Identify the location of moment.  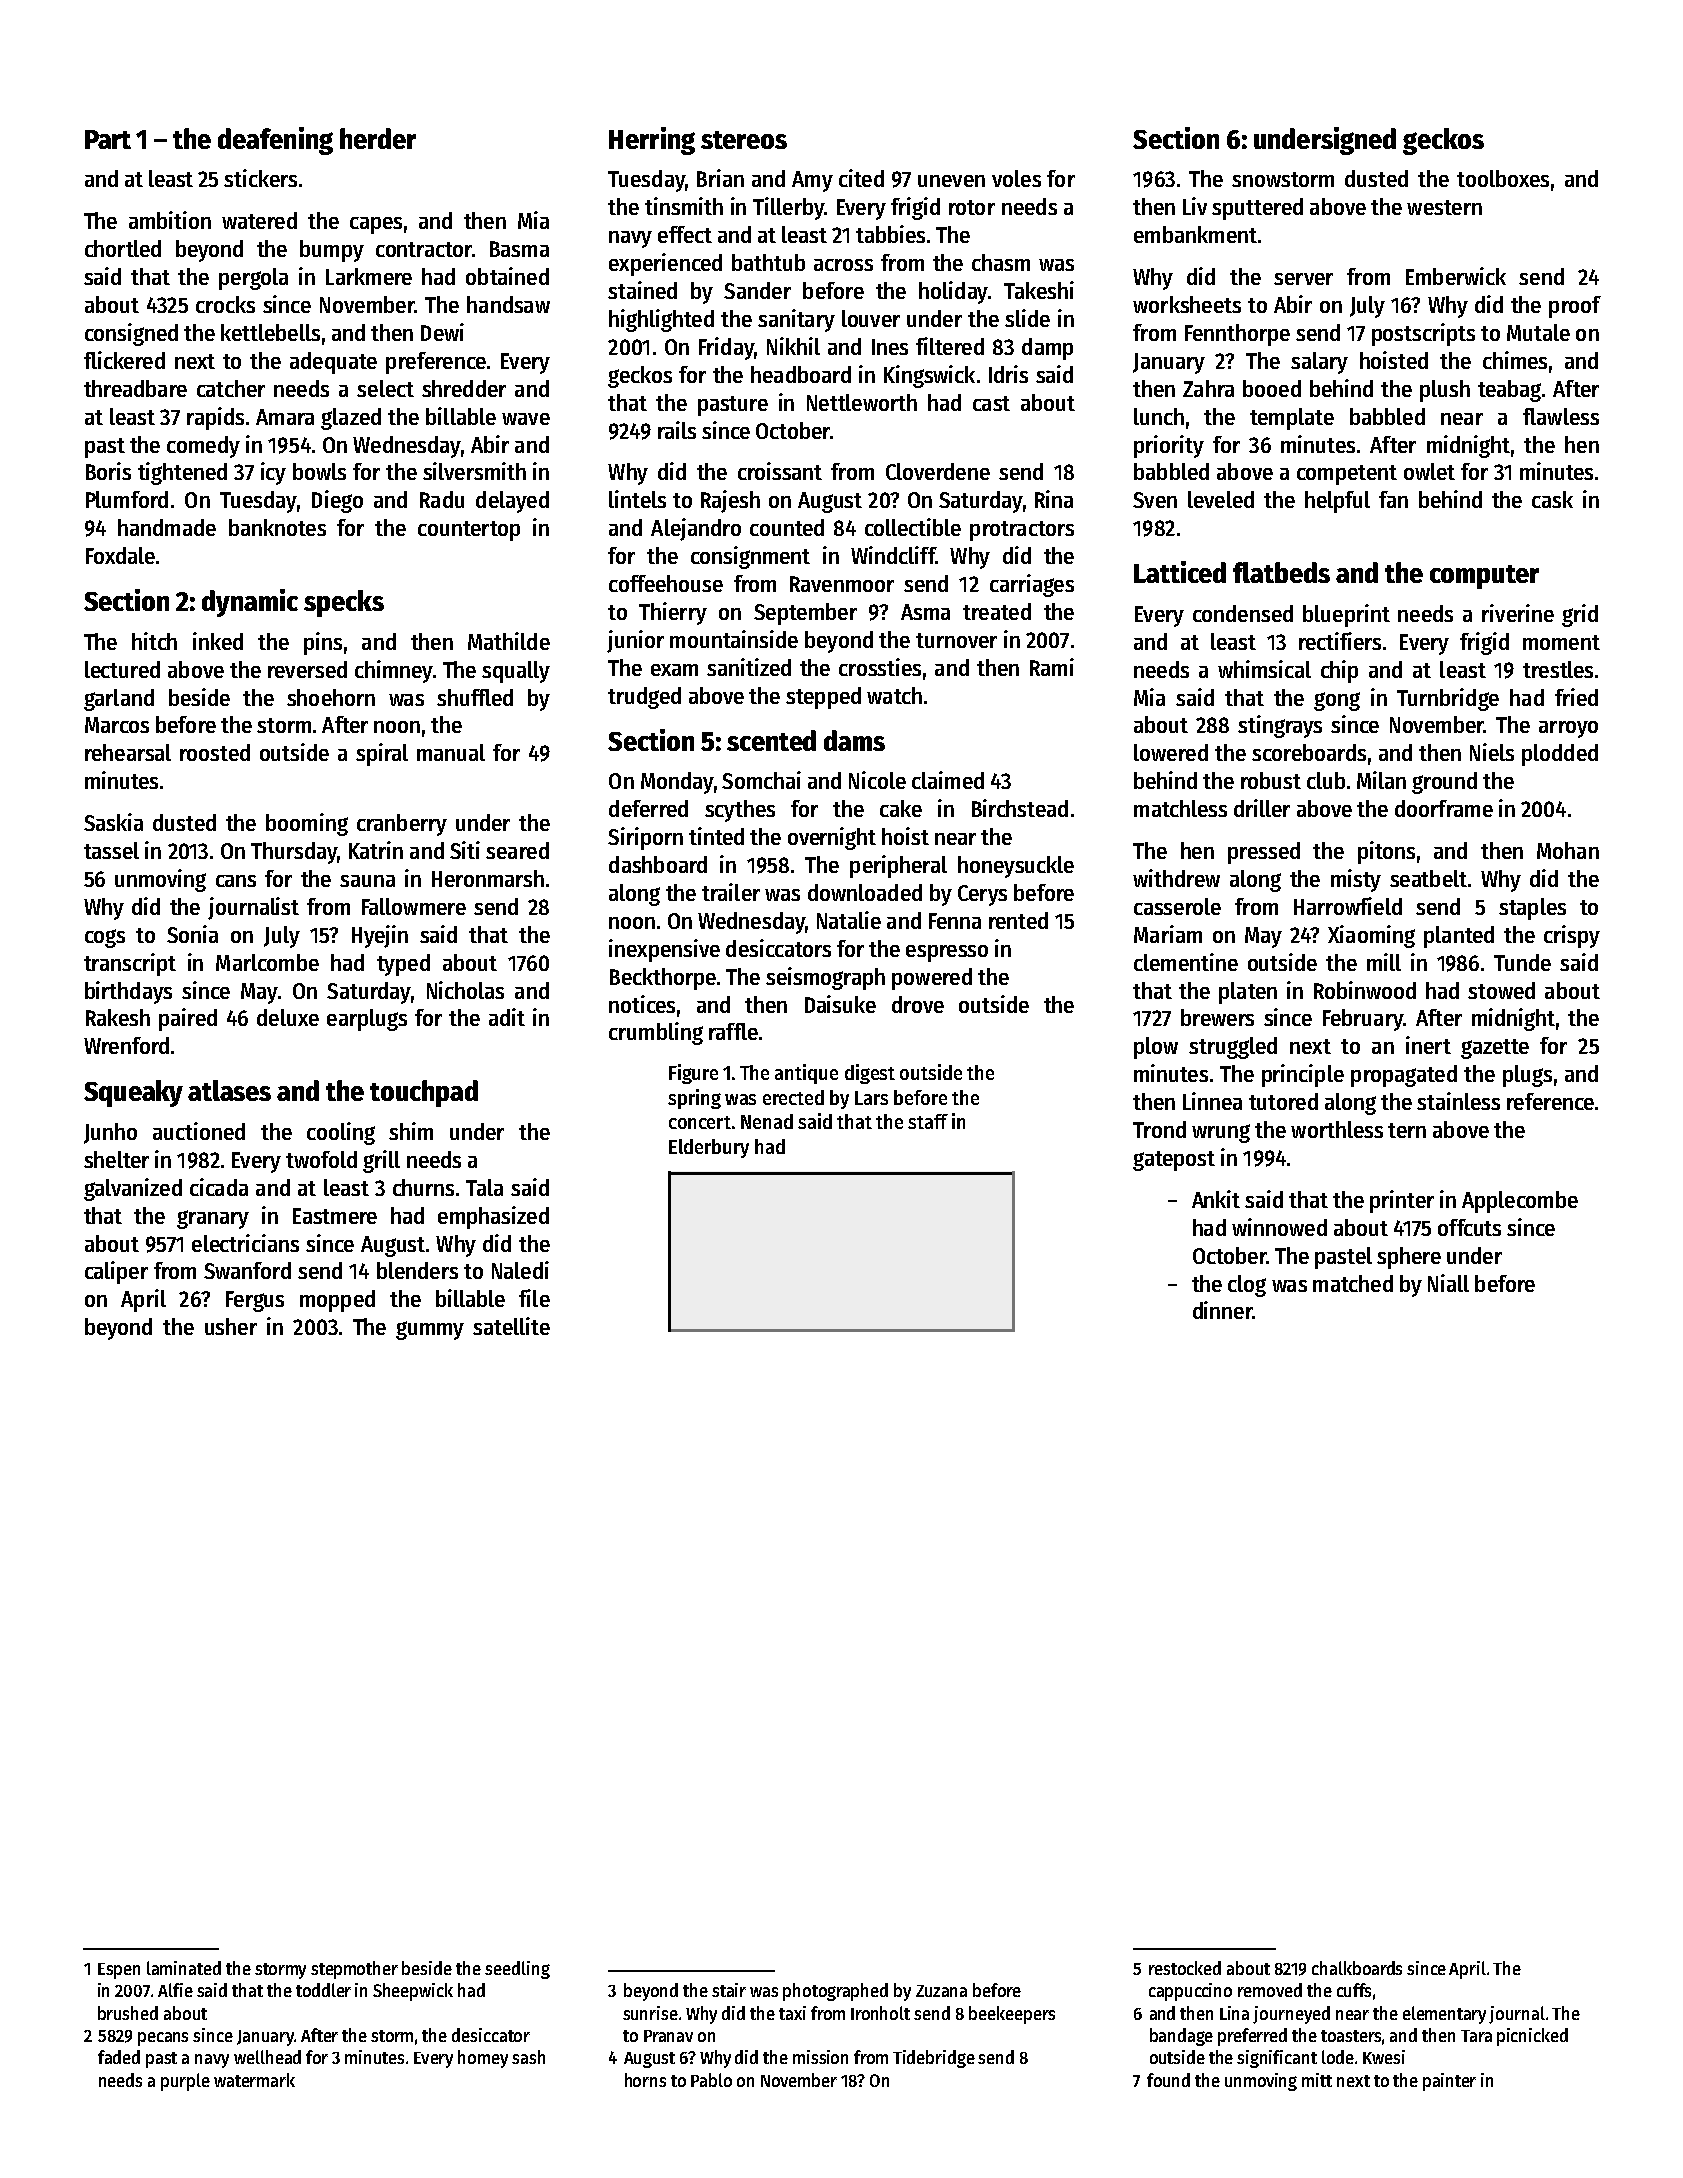
(1561, 642).
